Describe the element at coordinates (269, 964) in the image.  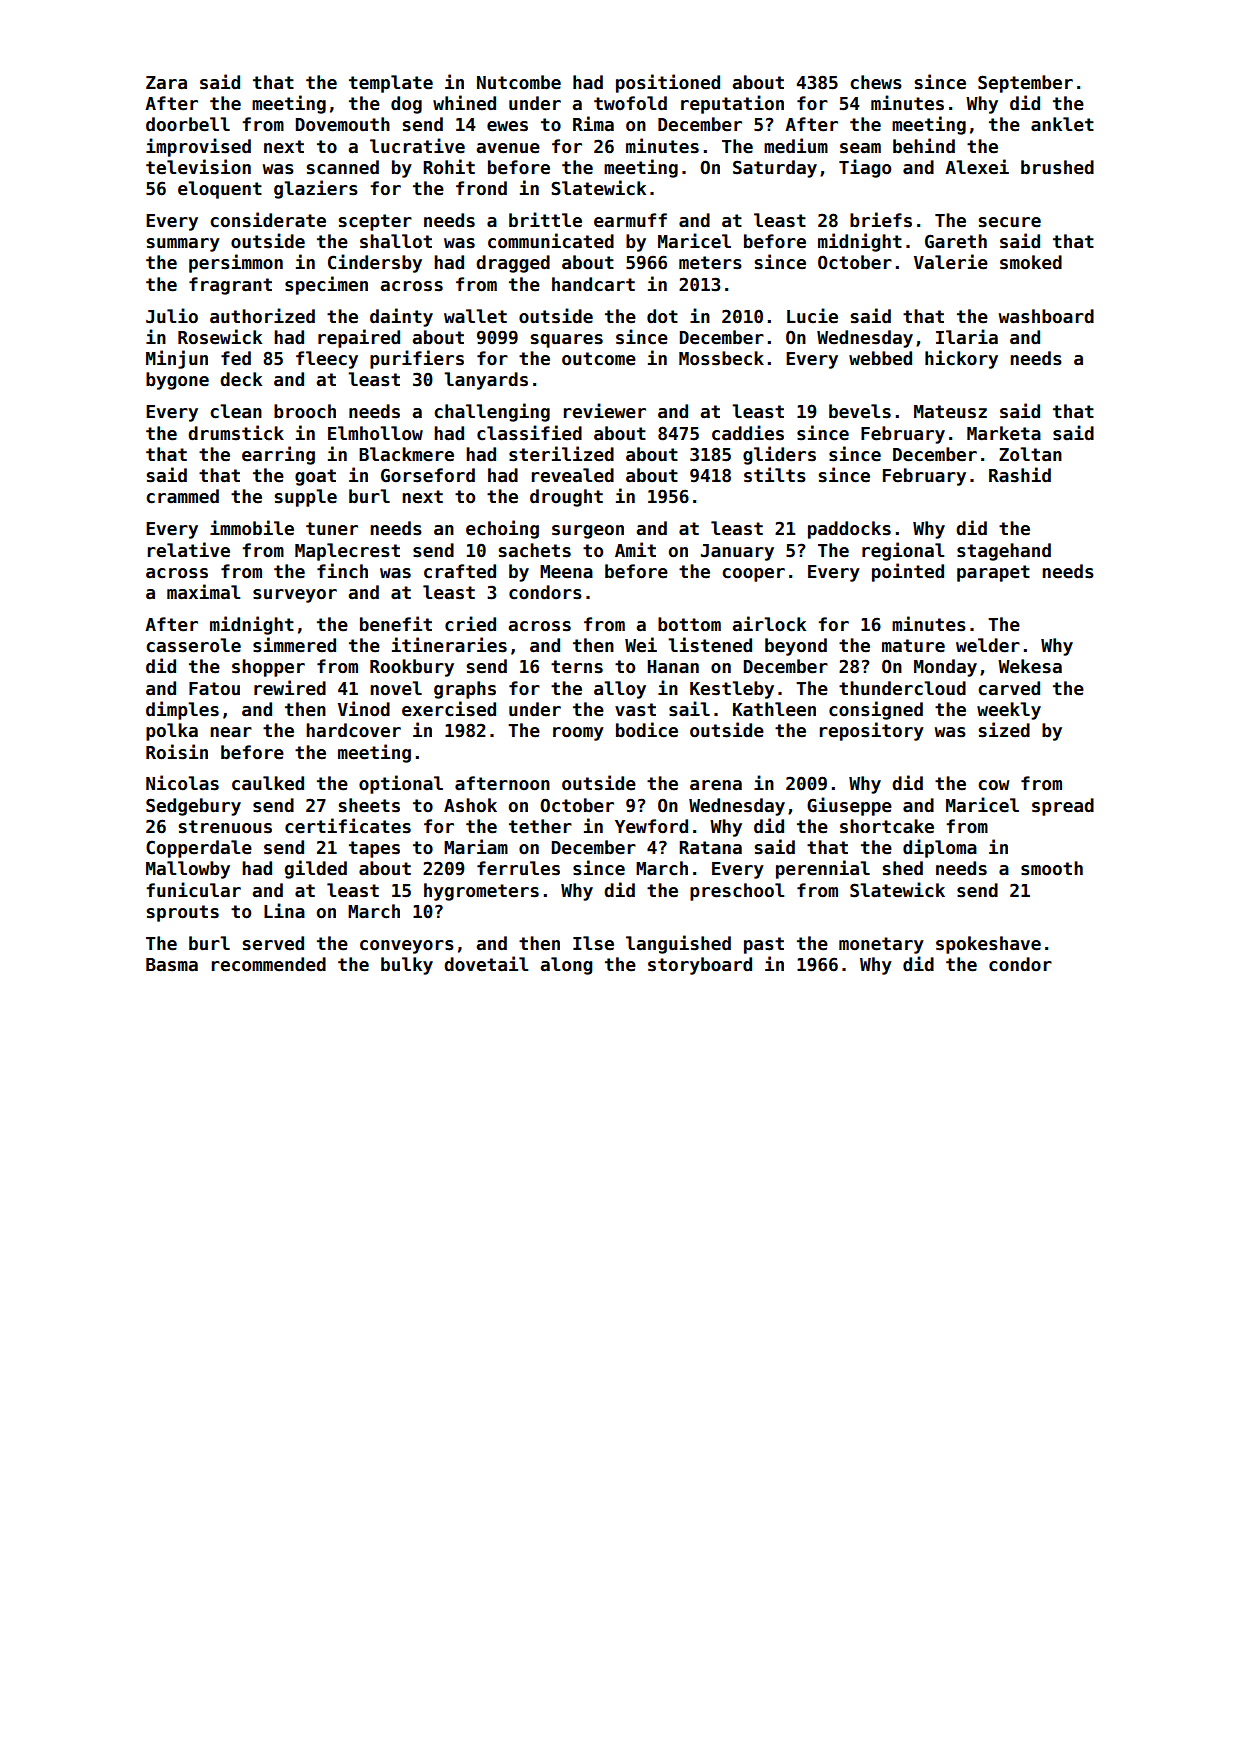
I see `recommended` at that location.
